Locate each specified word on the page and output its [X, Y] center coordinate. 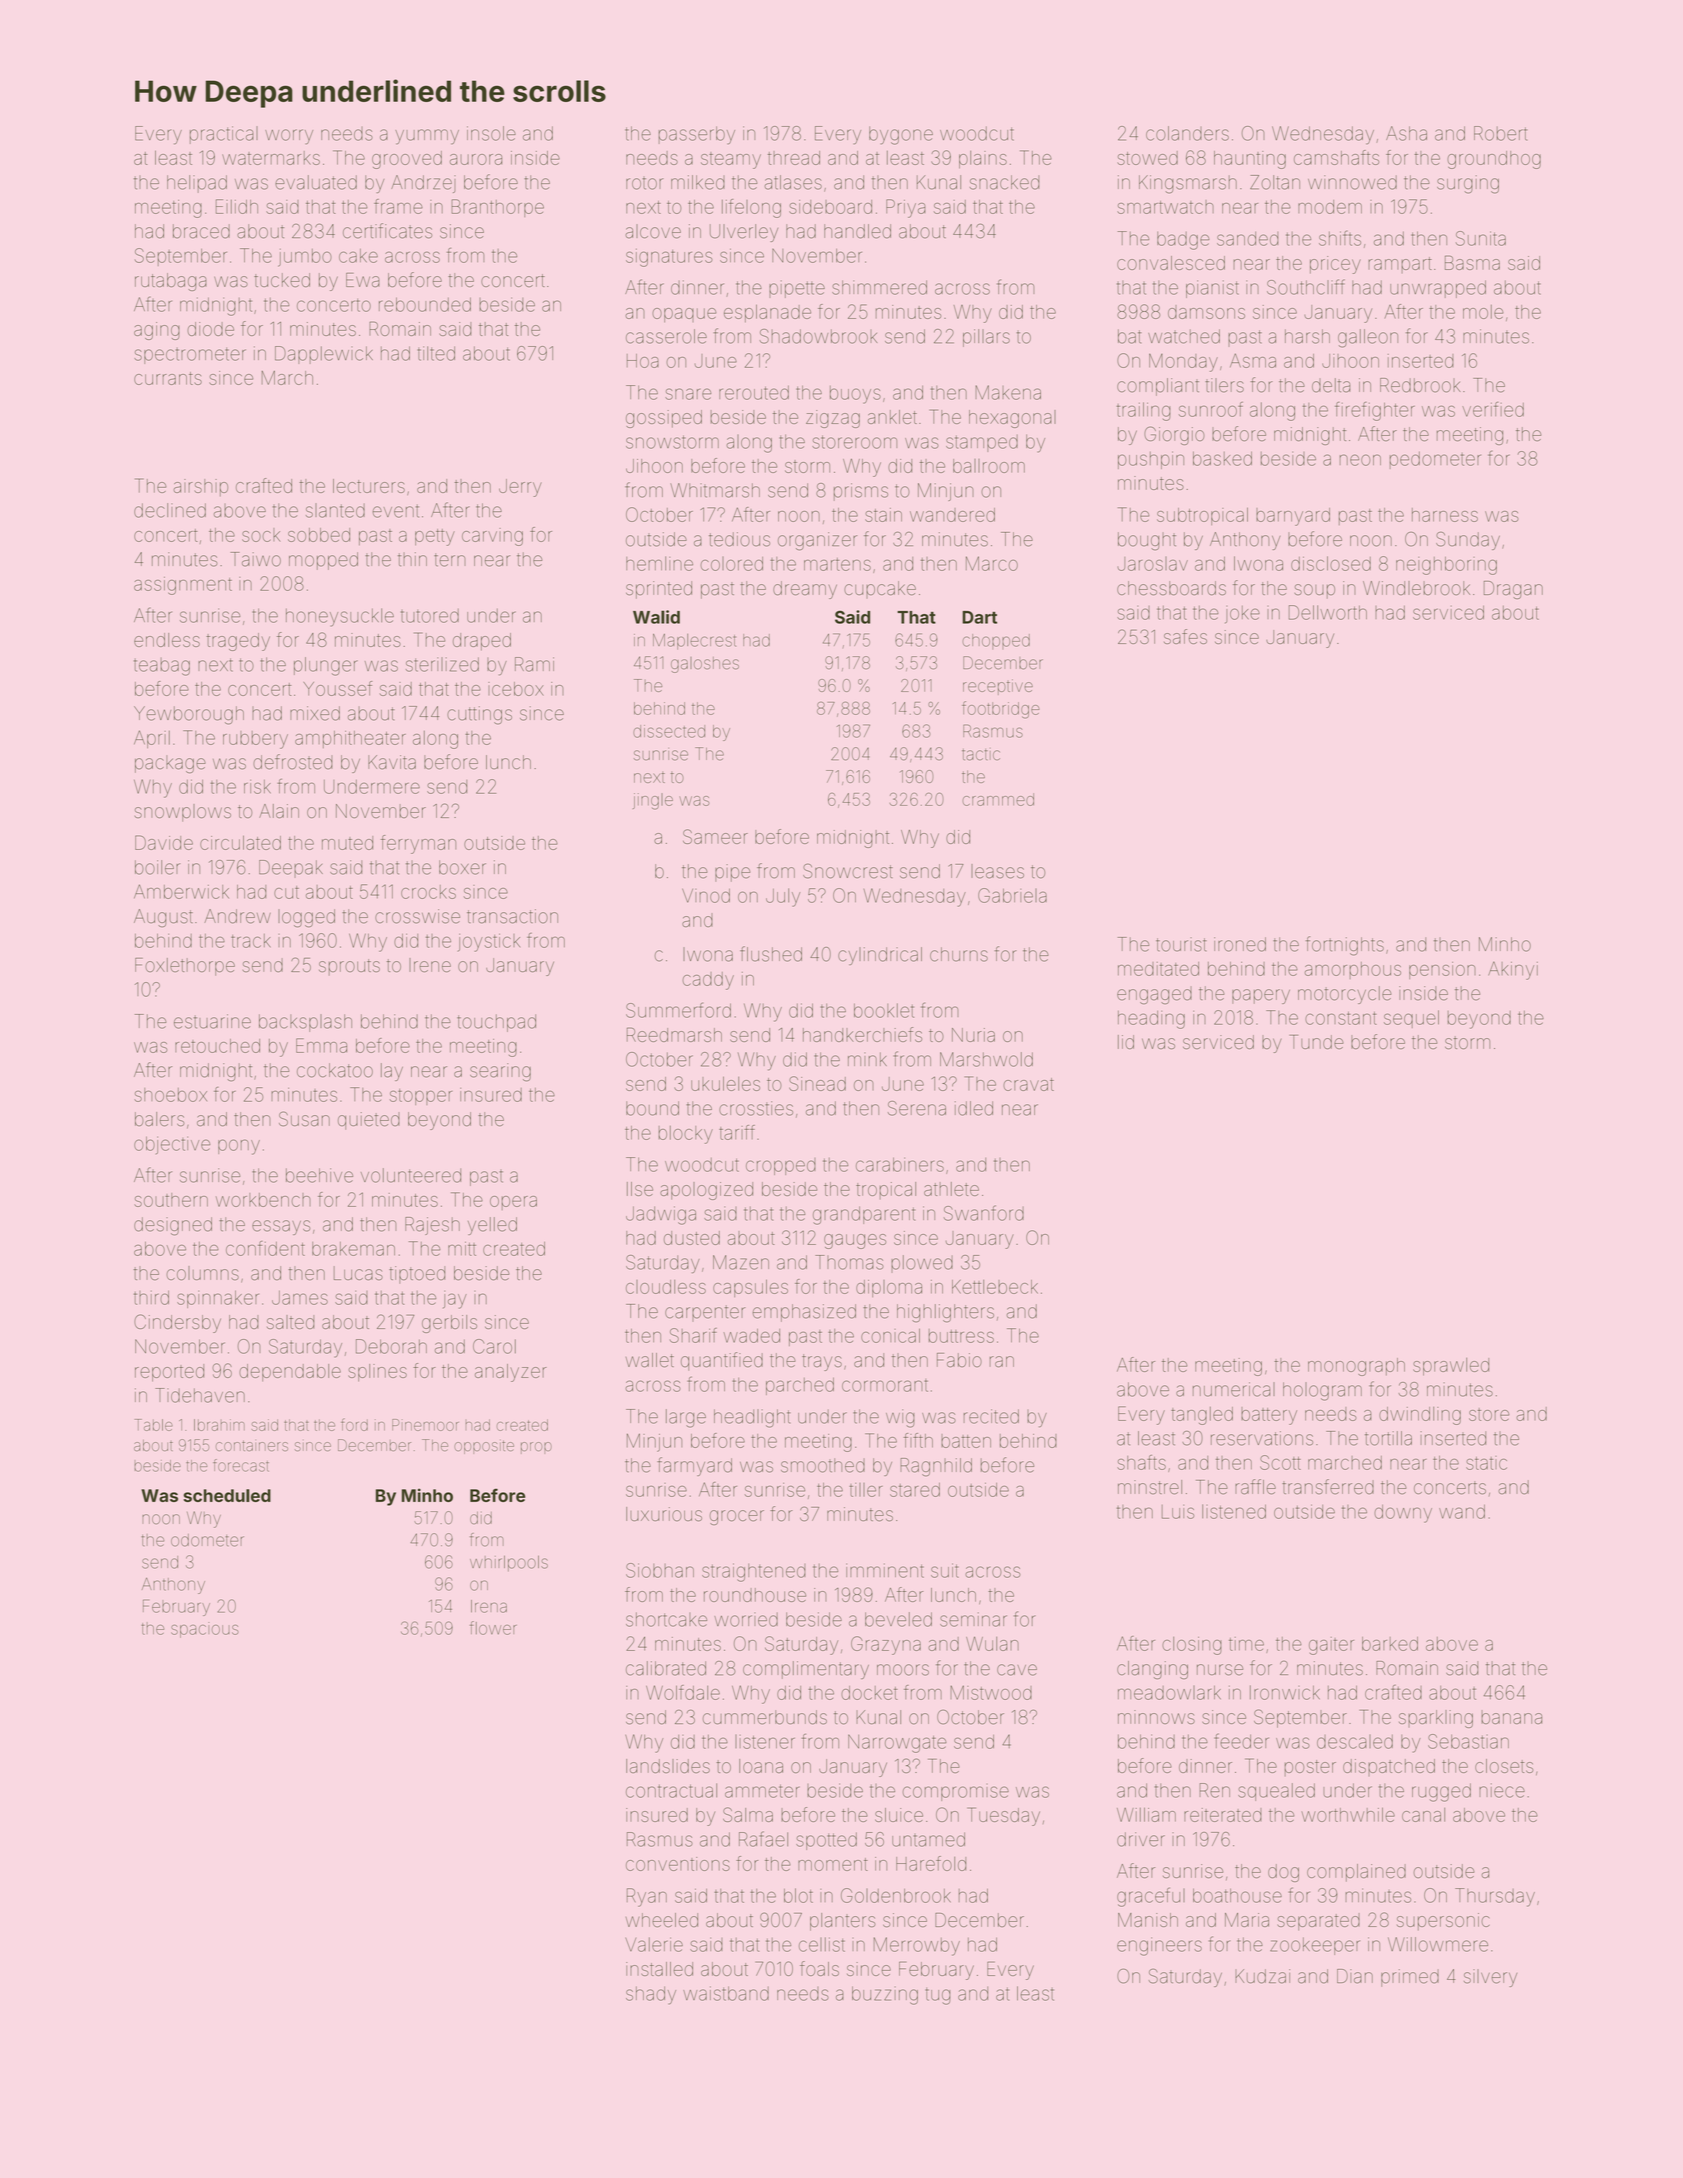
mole [1483, 312]
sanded [1248, 239]
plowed [922, 1264]
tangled [1202, 1416]
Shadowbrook [818, 336]
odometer [207, 1540]
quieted [369, 1121]
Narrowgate [897, 1743]
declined [170, 510]
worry [289, 137]
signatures [669, 258]
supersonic [1443, 1922]
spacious [205, 1630]
